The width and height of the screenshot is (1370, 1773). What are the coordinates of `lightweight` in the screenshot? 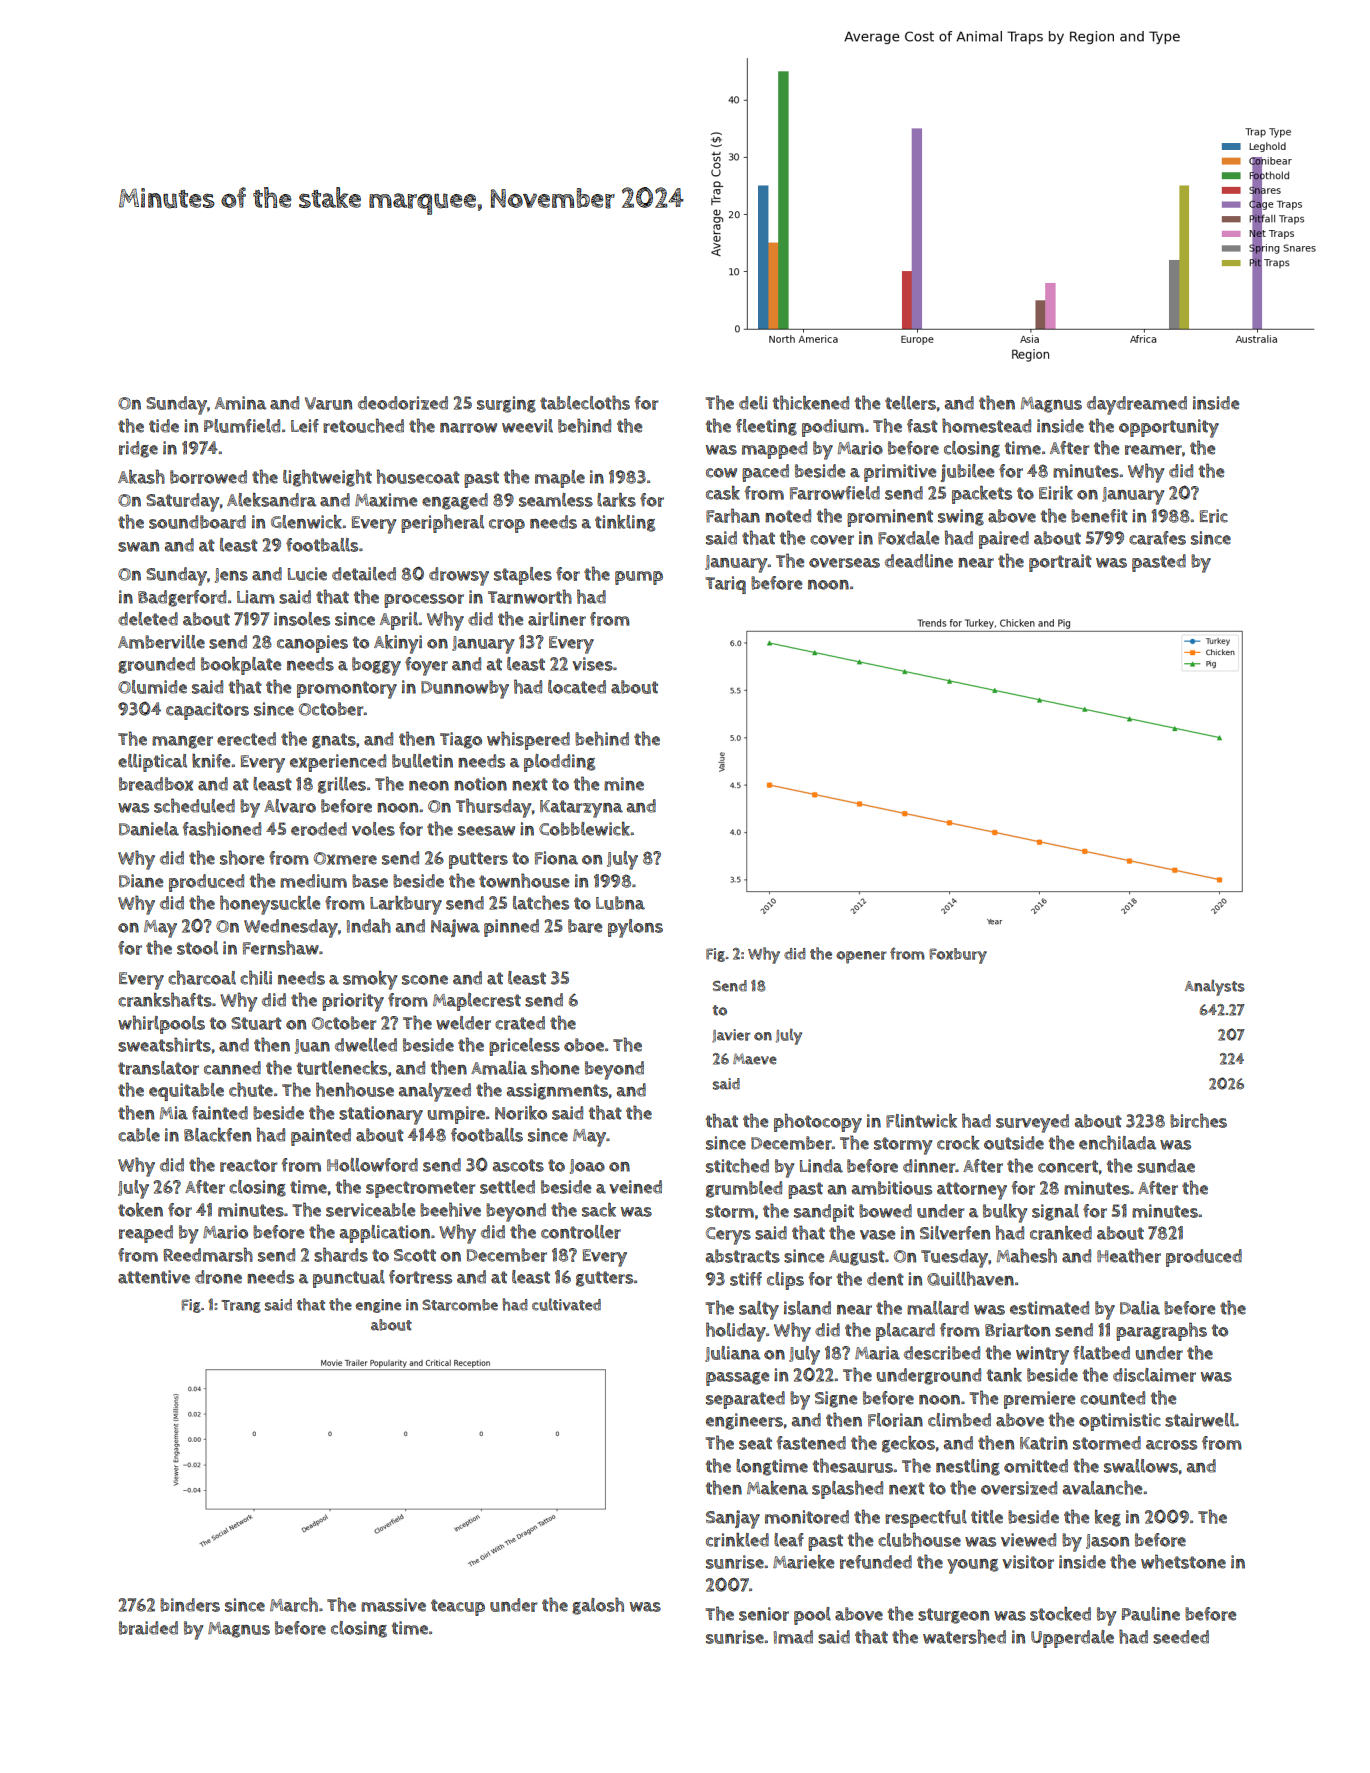 It's located at (327, 478).
